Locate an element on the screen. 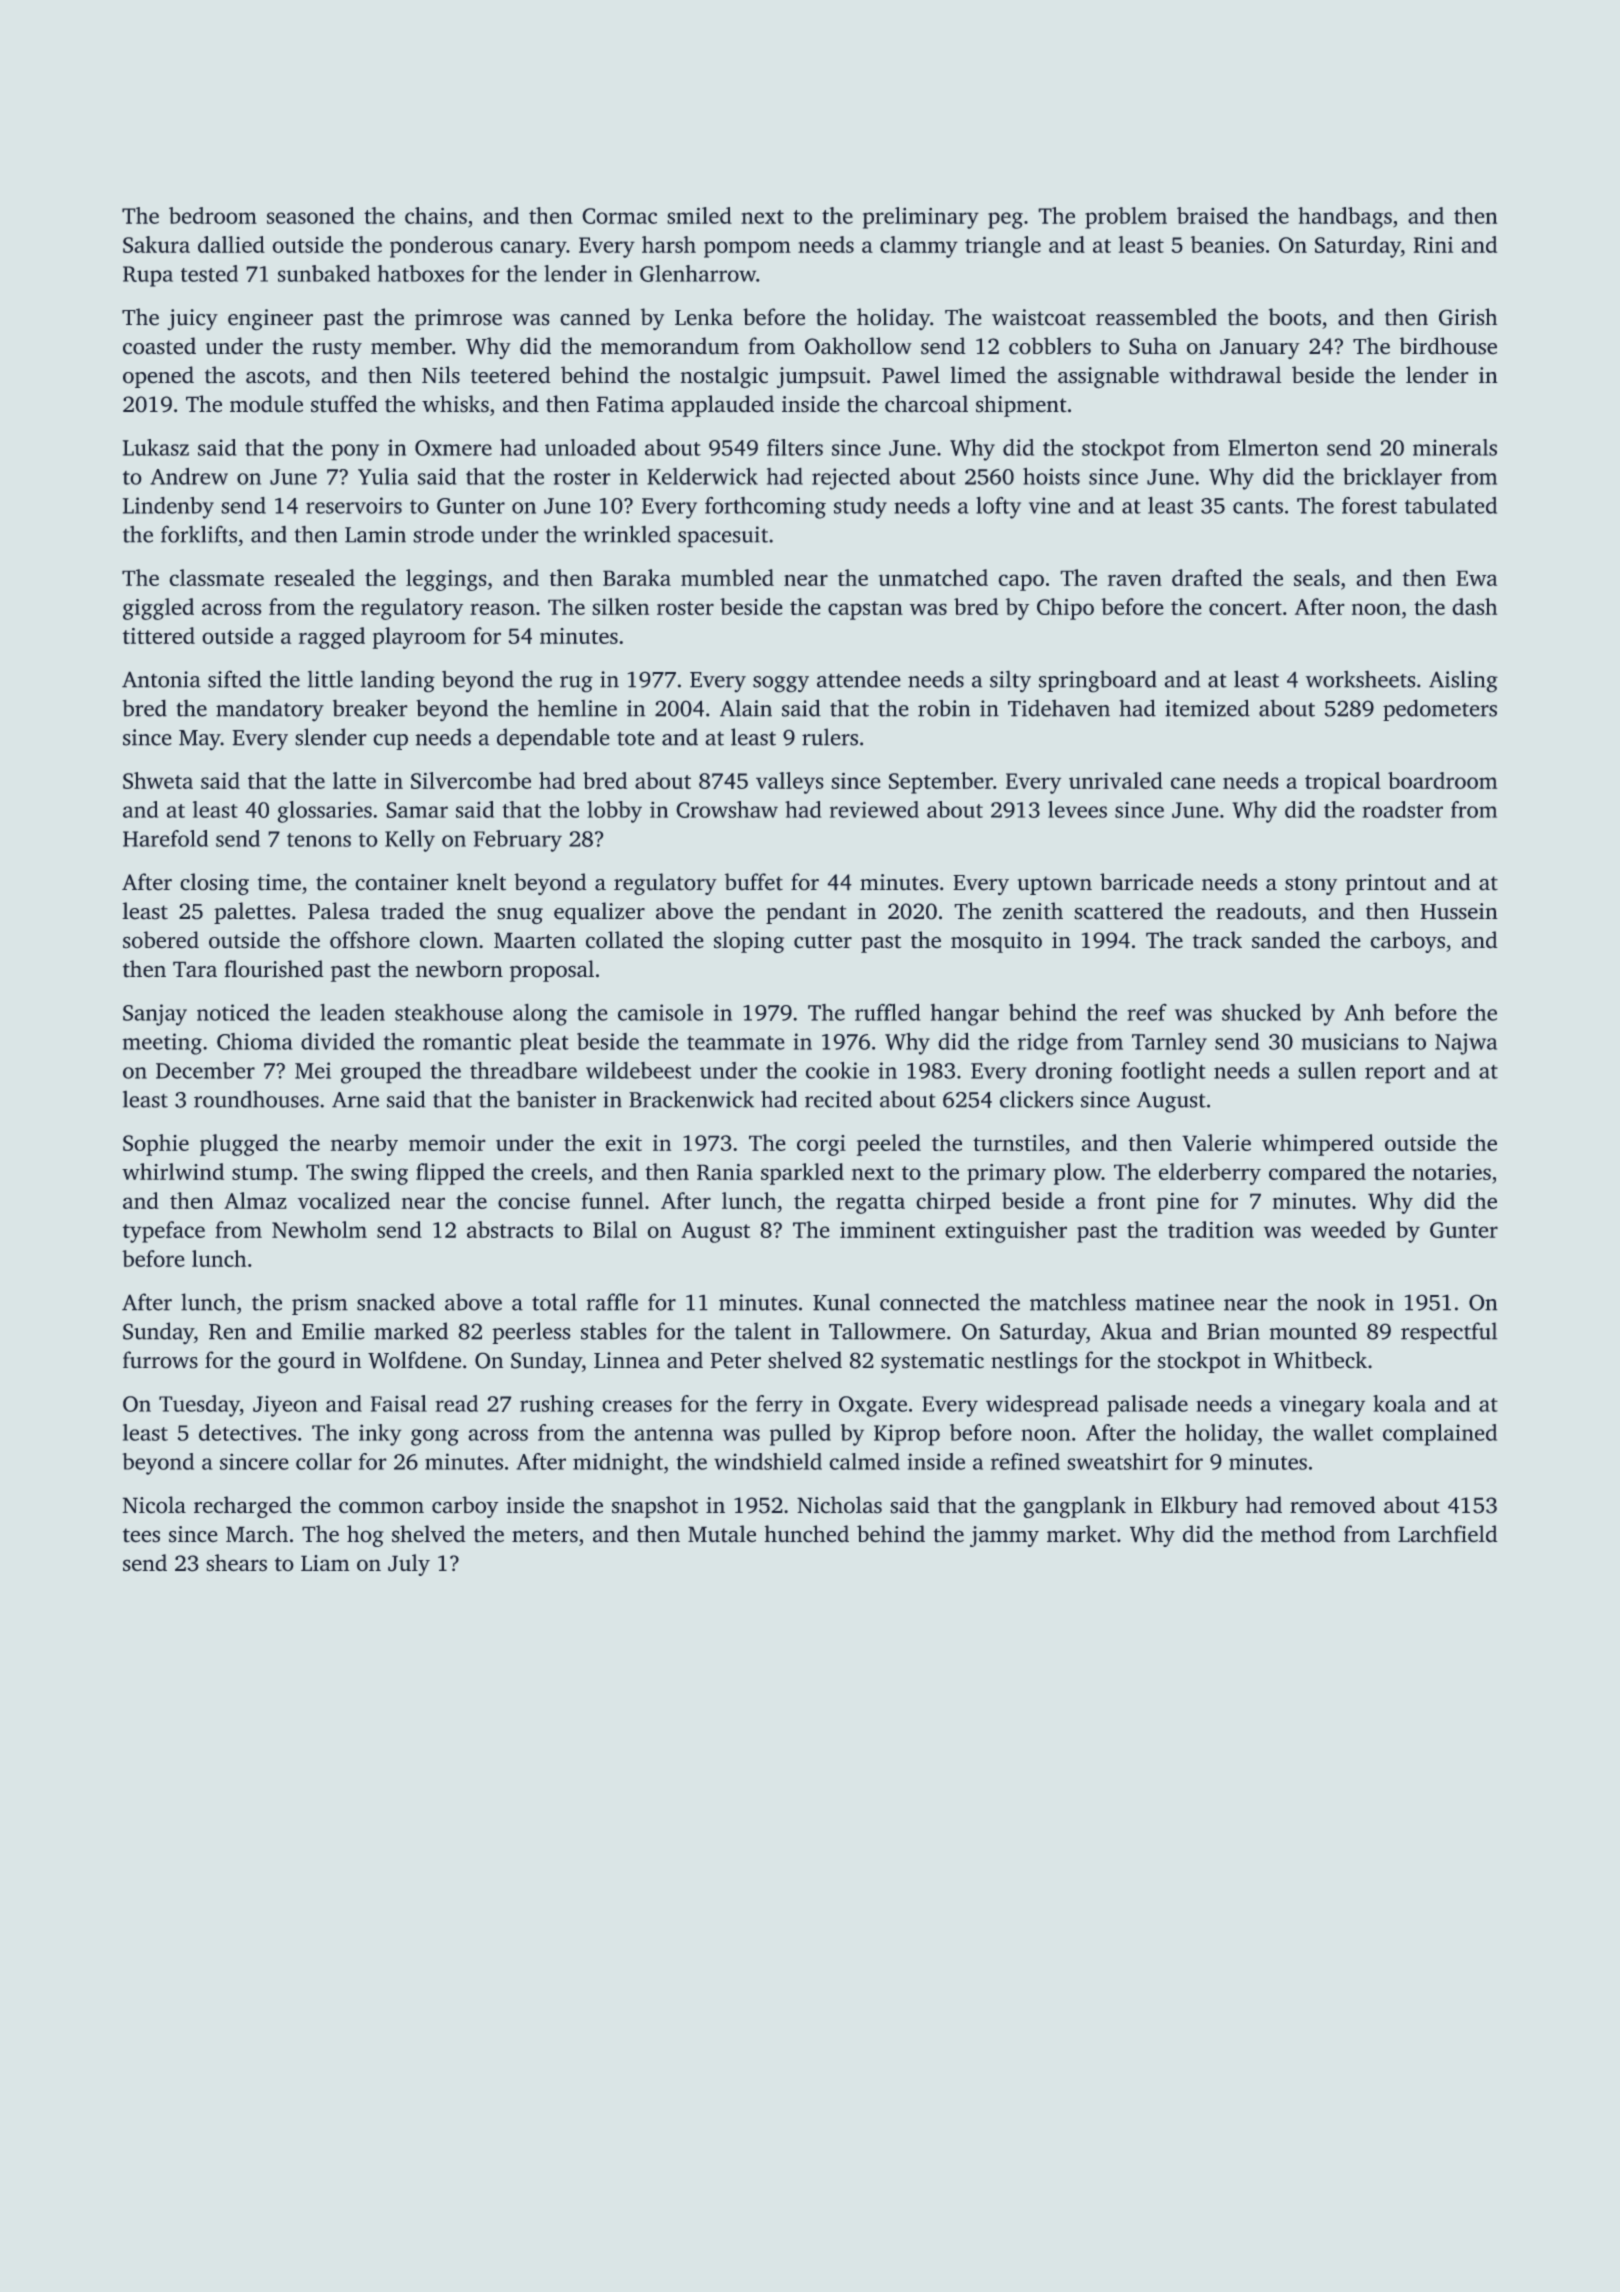 This screenshot has width=1620, height=2292. concert is located at coordinates (1245, 608).
